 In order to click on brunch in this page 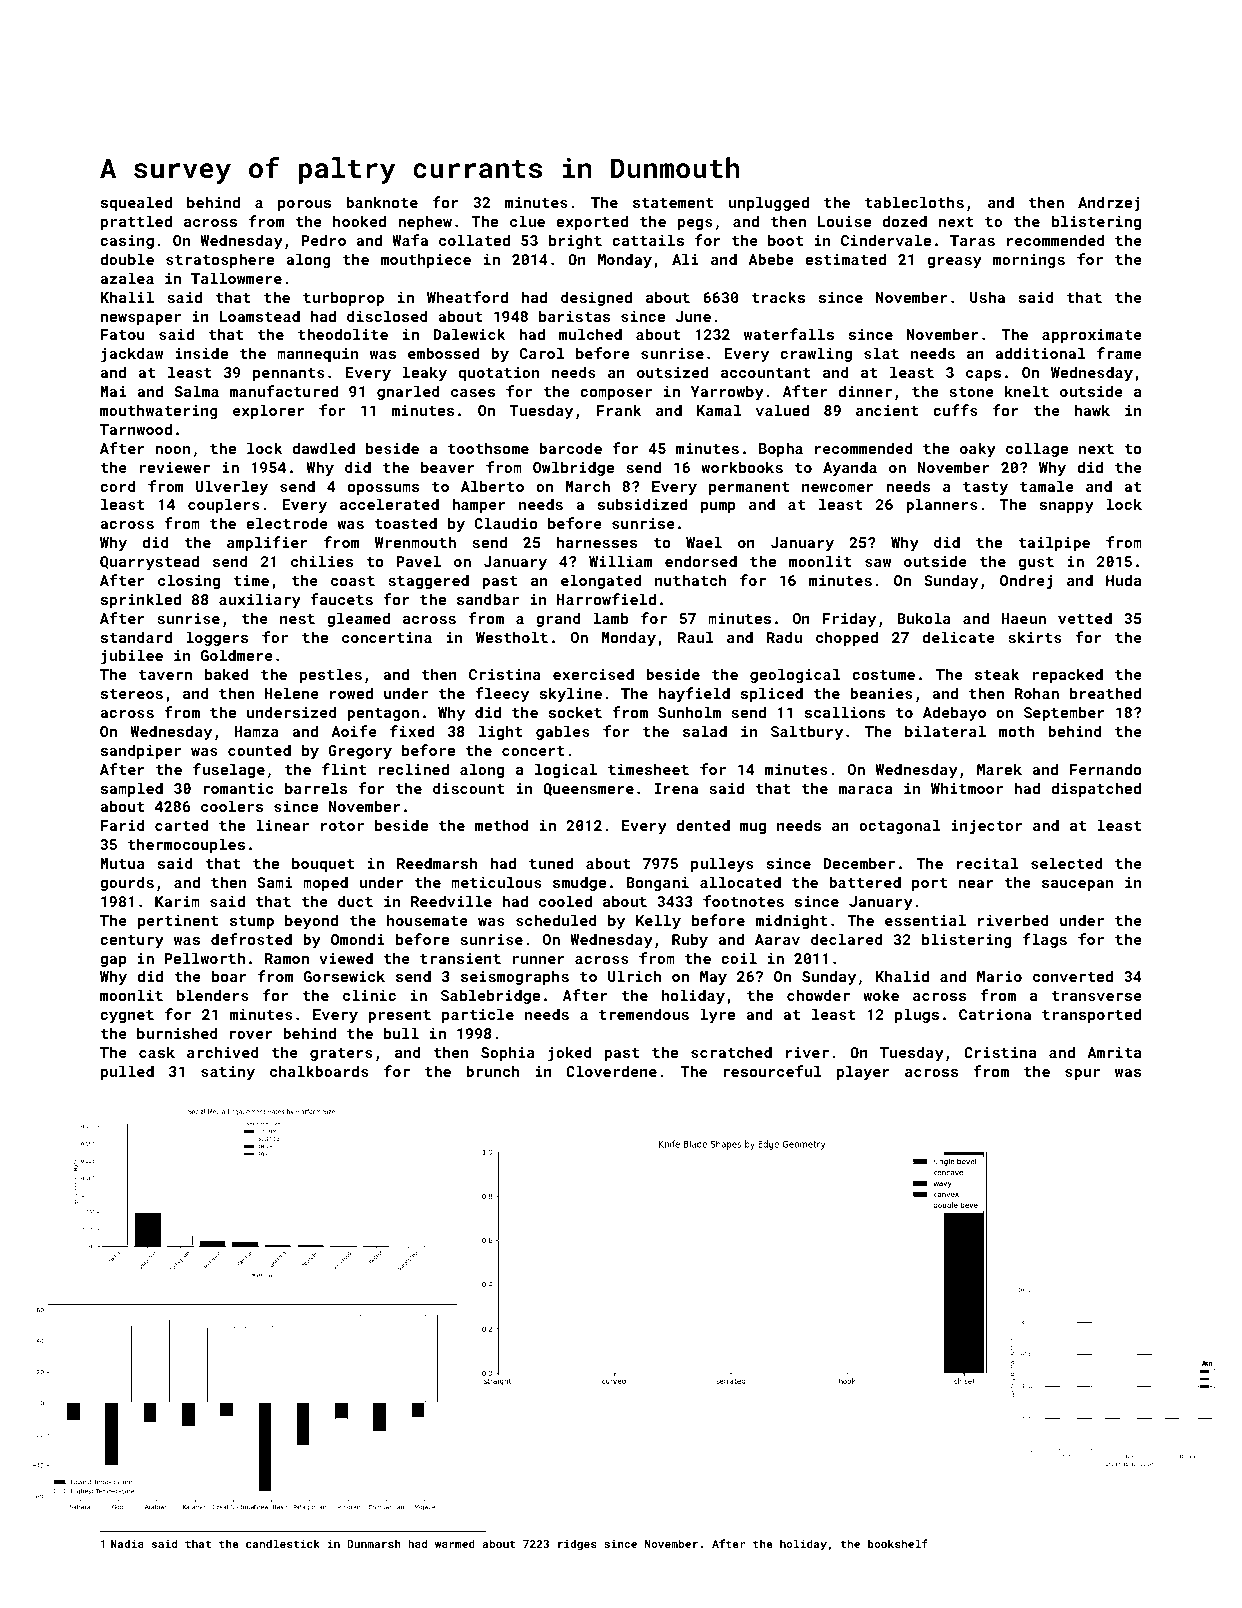, I will do `click(493, 1071)`.
